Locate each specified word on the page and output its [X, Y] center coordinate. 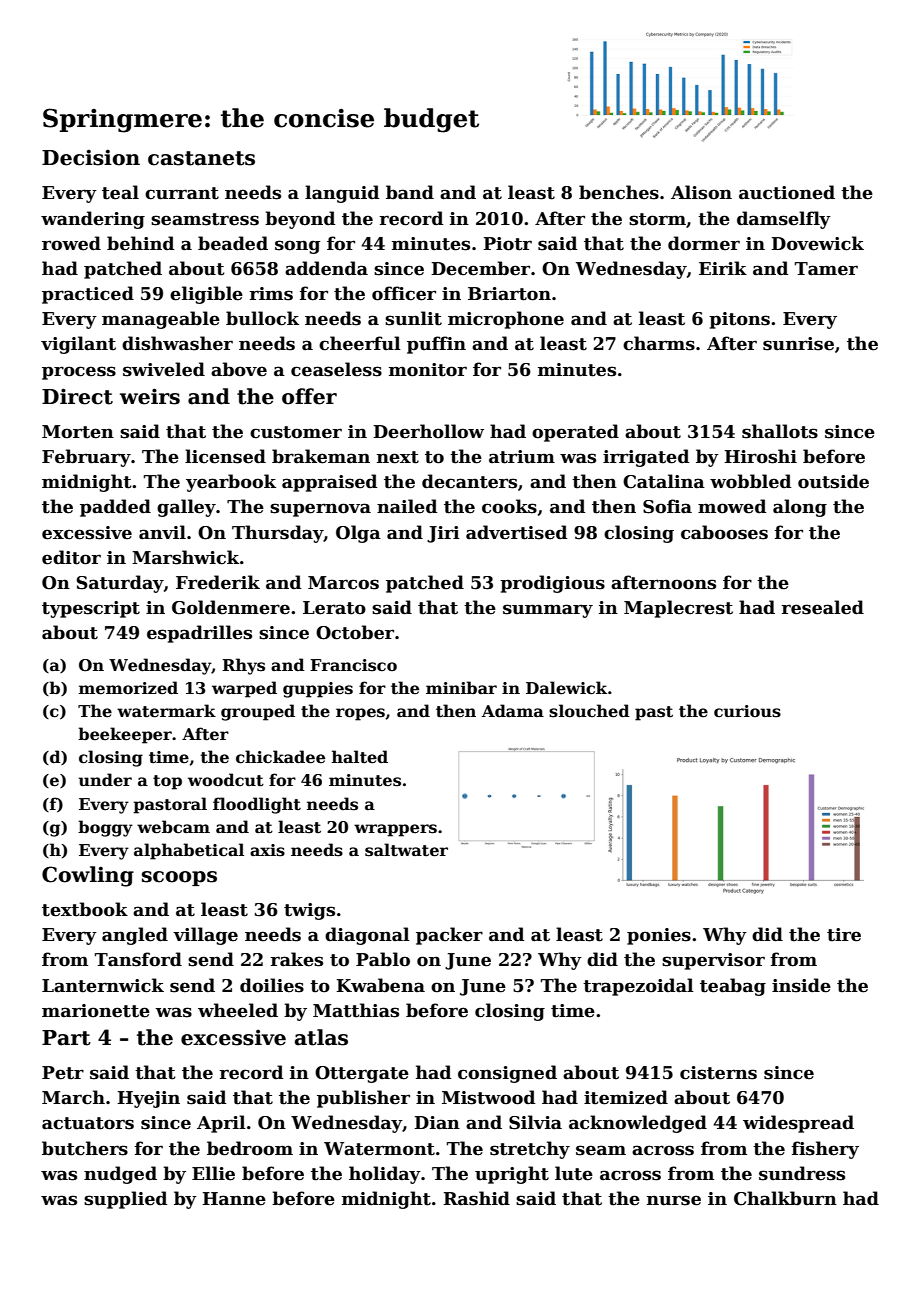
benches [619, 192]
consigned [507, 1074]
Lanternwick [103, 985]
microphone [506, 320]
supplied [125, 1200]
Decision [91, 157]
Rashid [476, 1198]
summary [548, 611]
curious [747, 711]
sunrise [798, 344]
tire [844, 935]
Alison [701, 192]
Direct [77, 396]
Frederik [218, 582]
